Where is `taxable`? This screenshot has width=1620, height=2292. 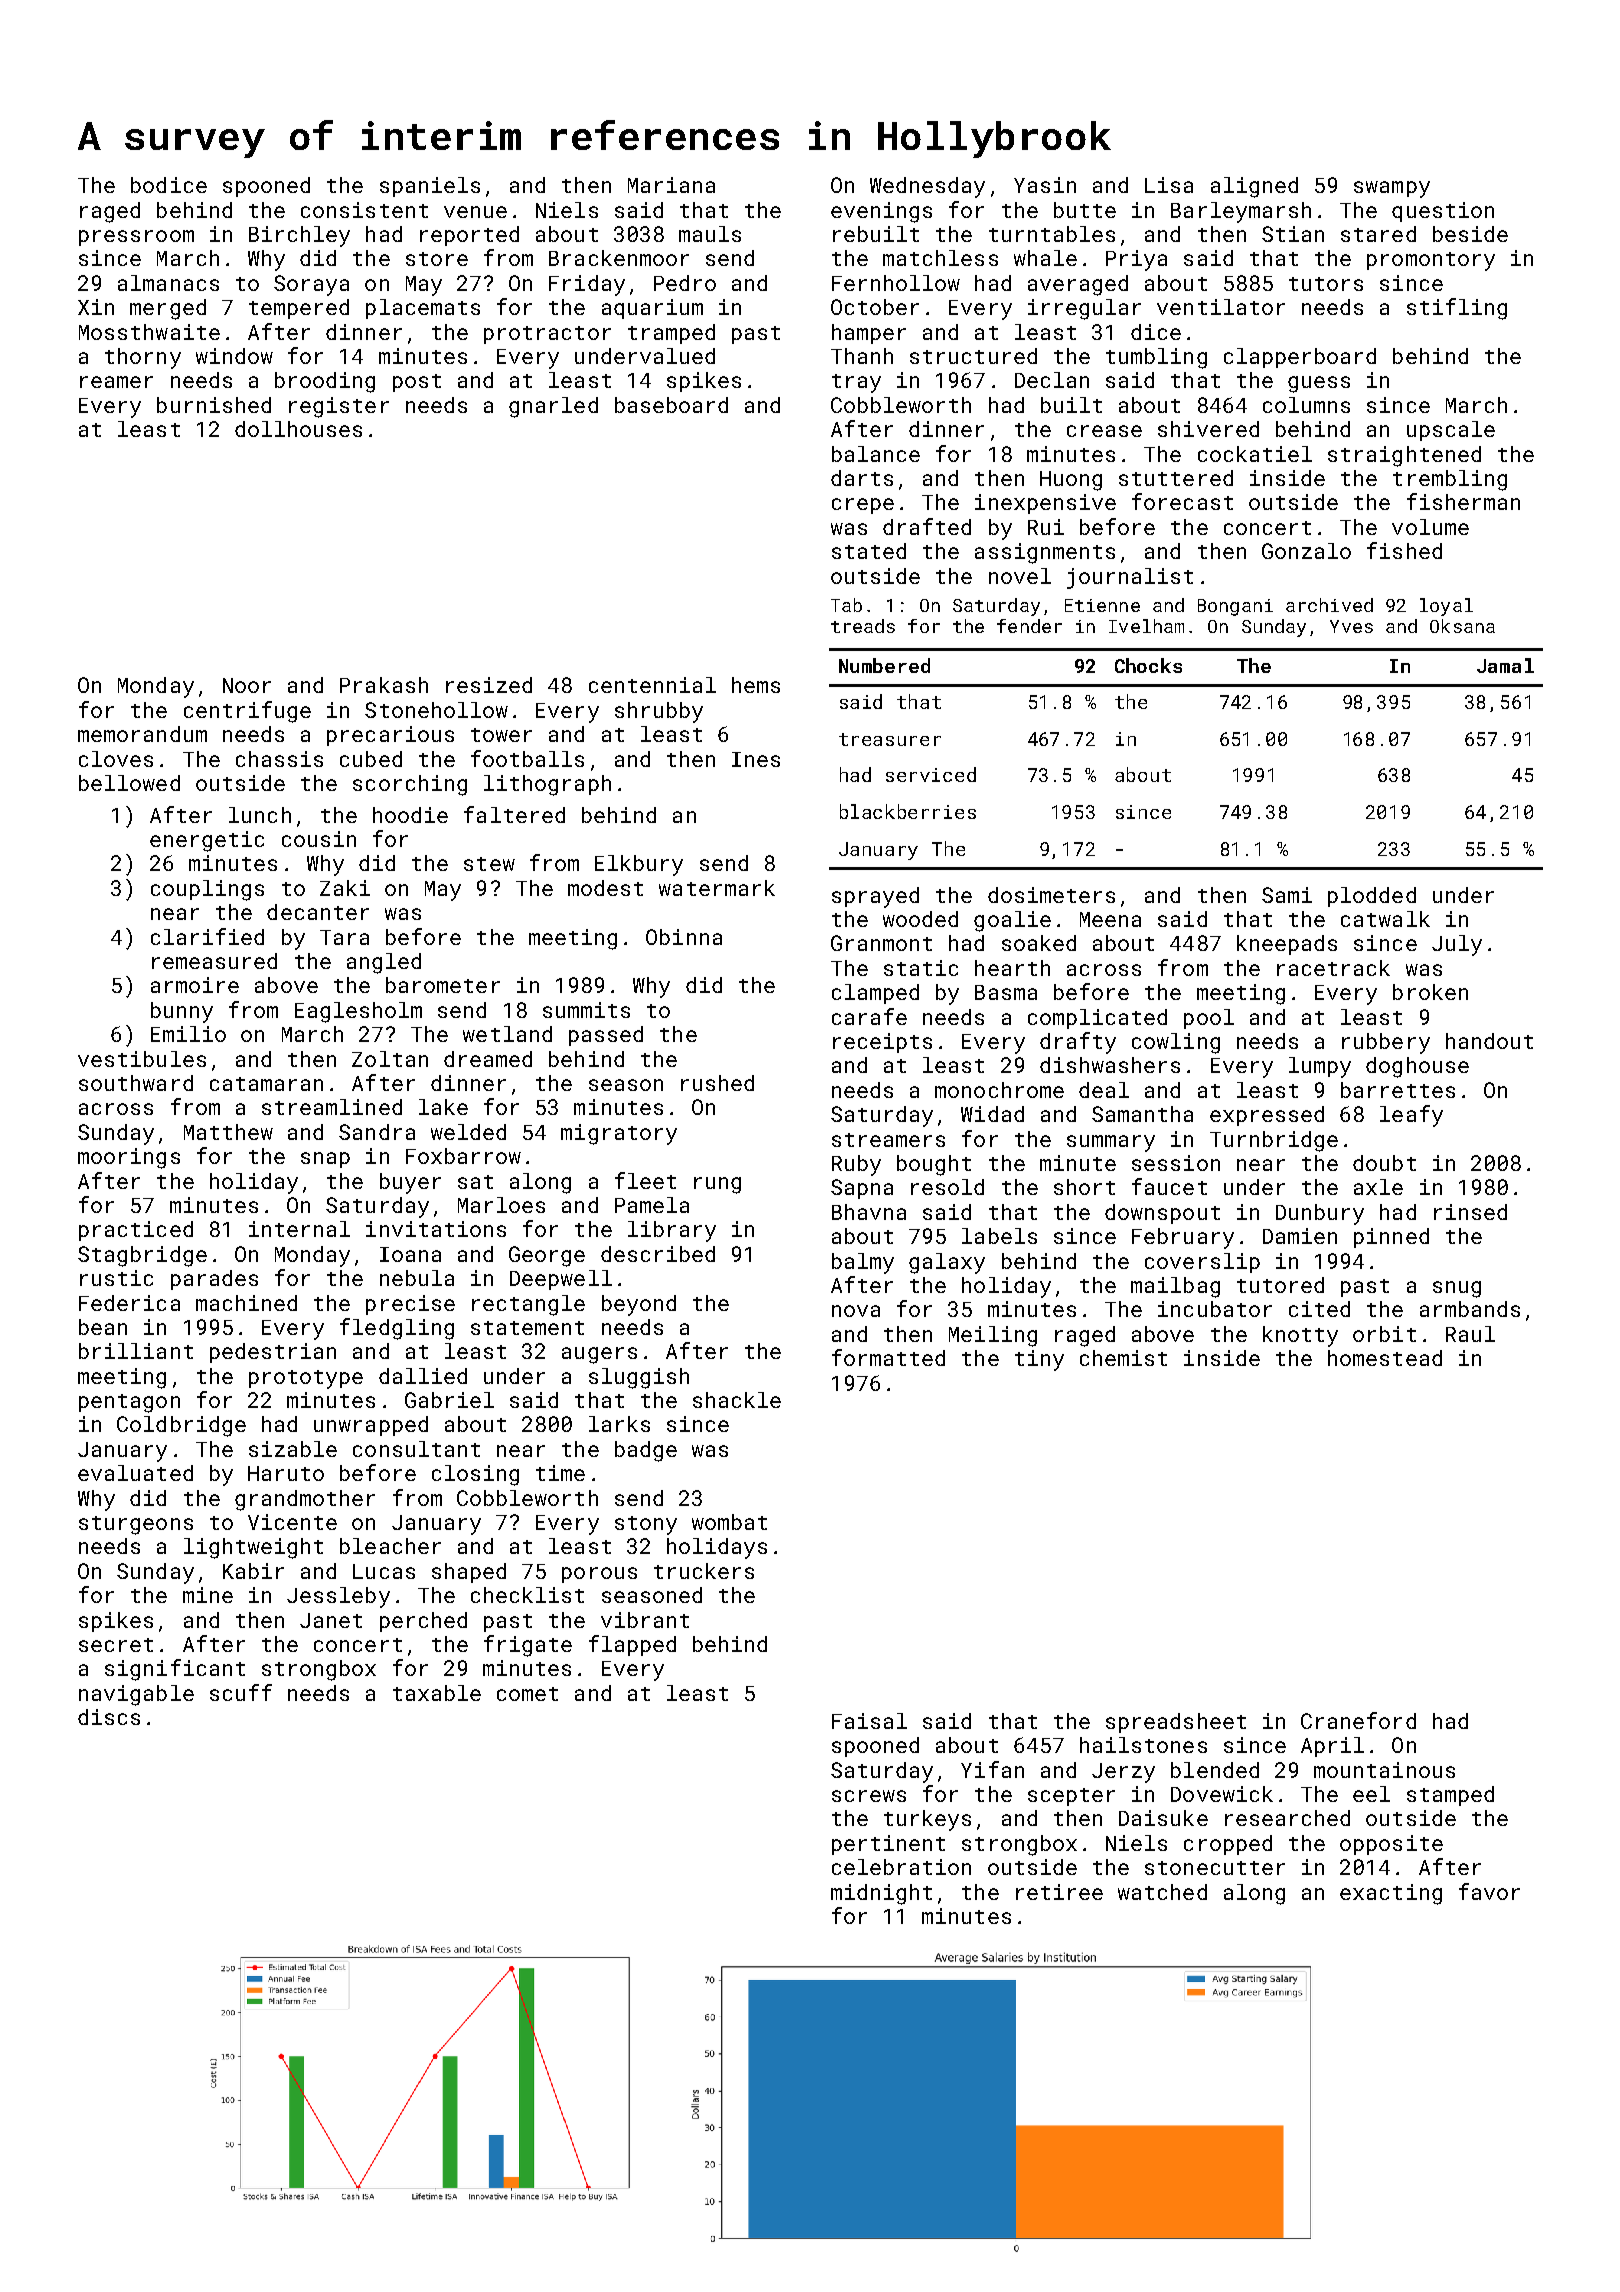
taxable is located at coordinates (437, 1693).
